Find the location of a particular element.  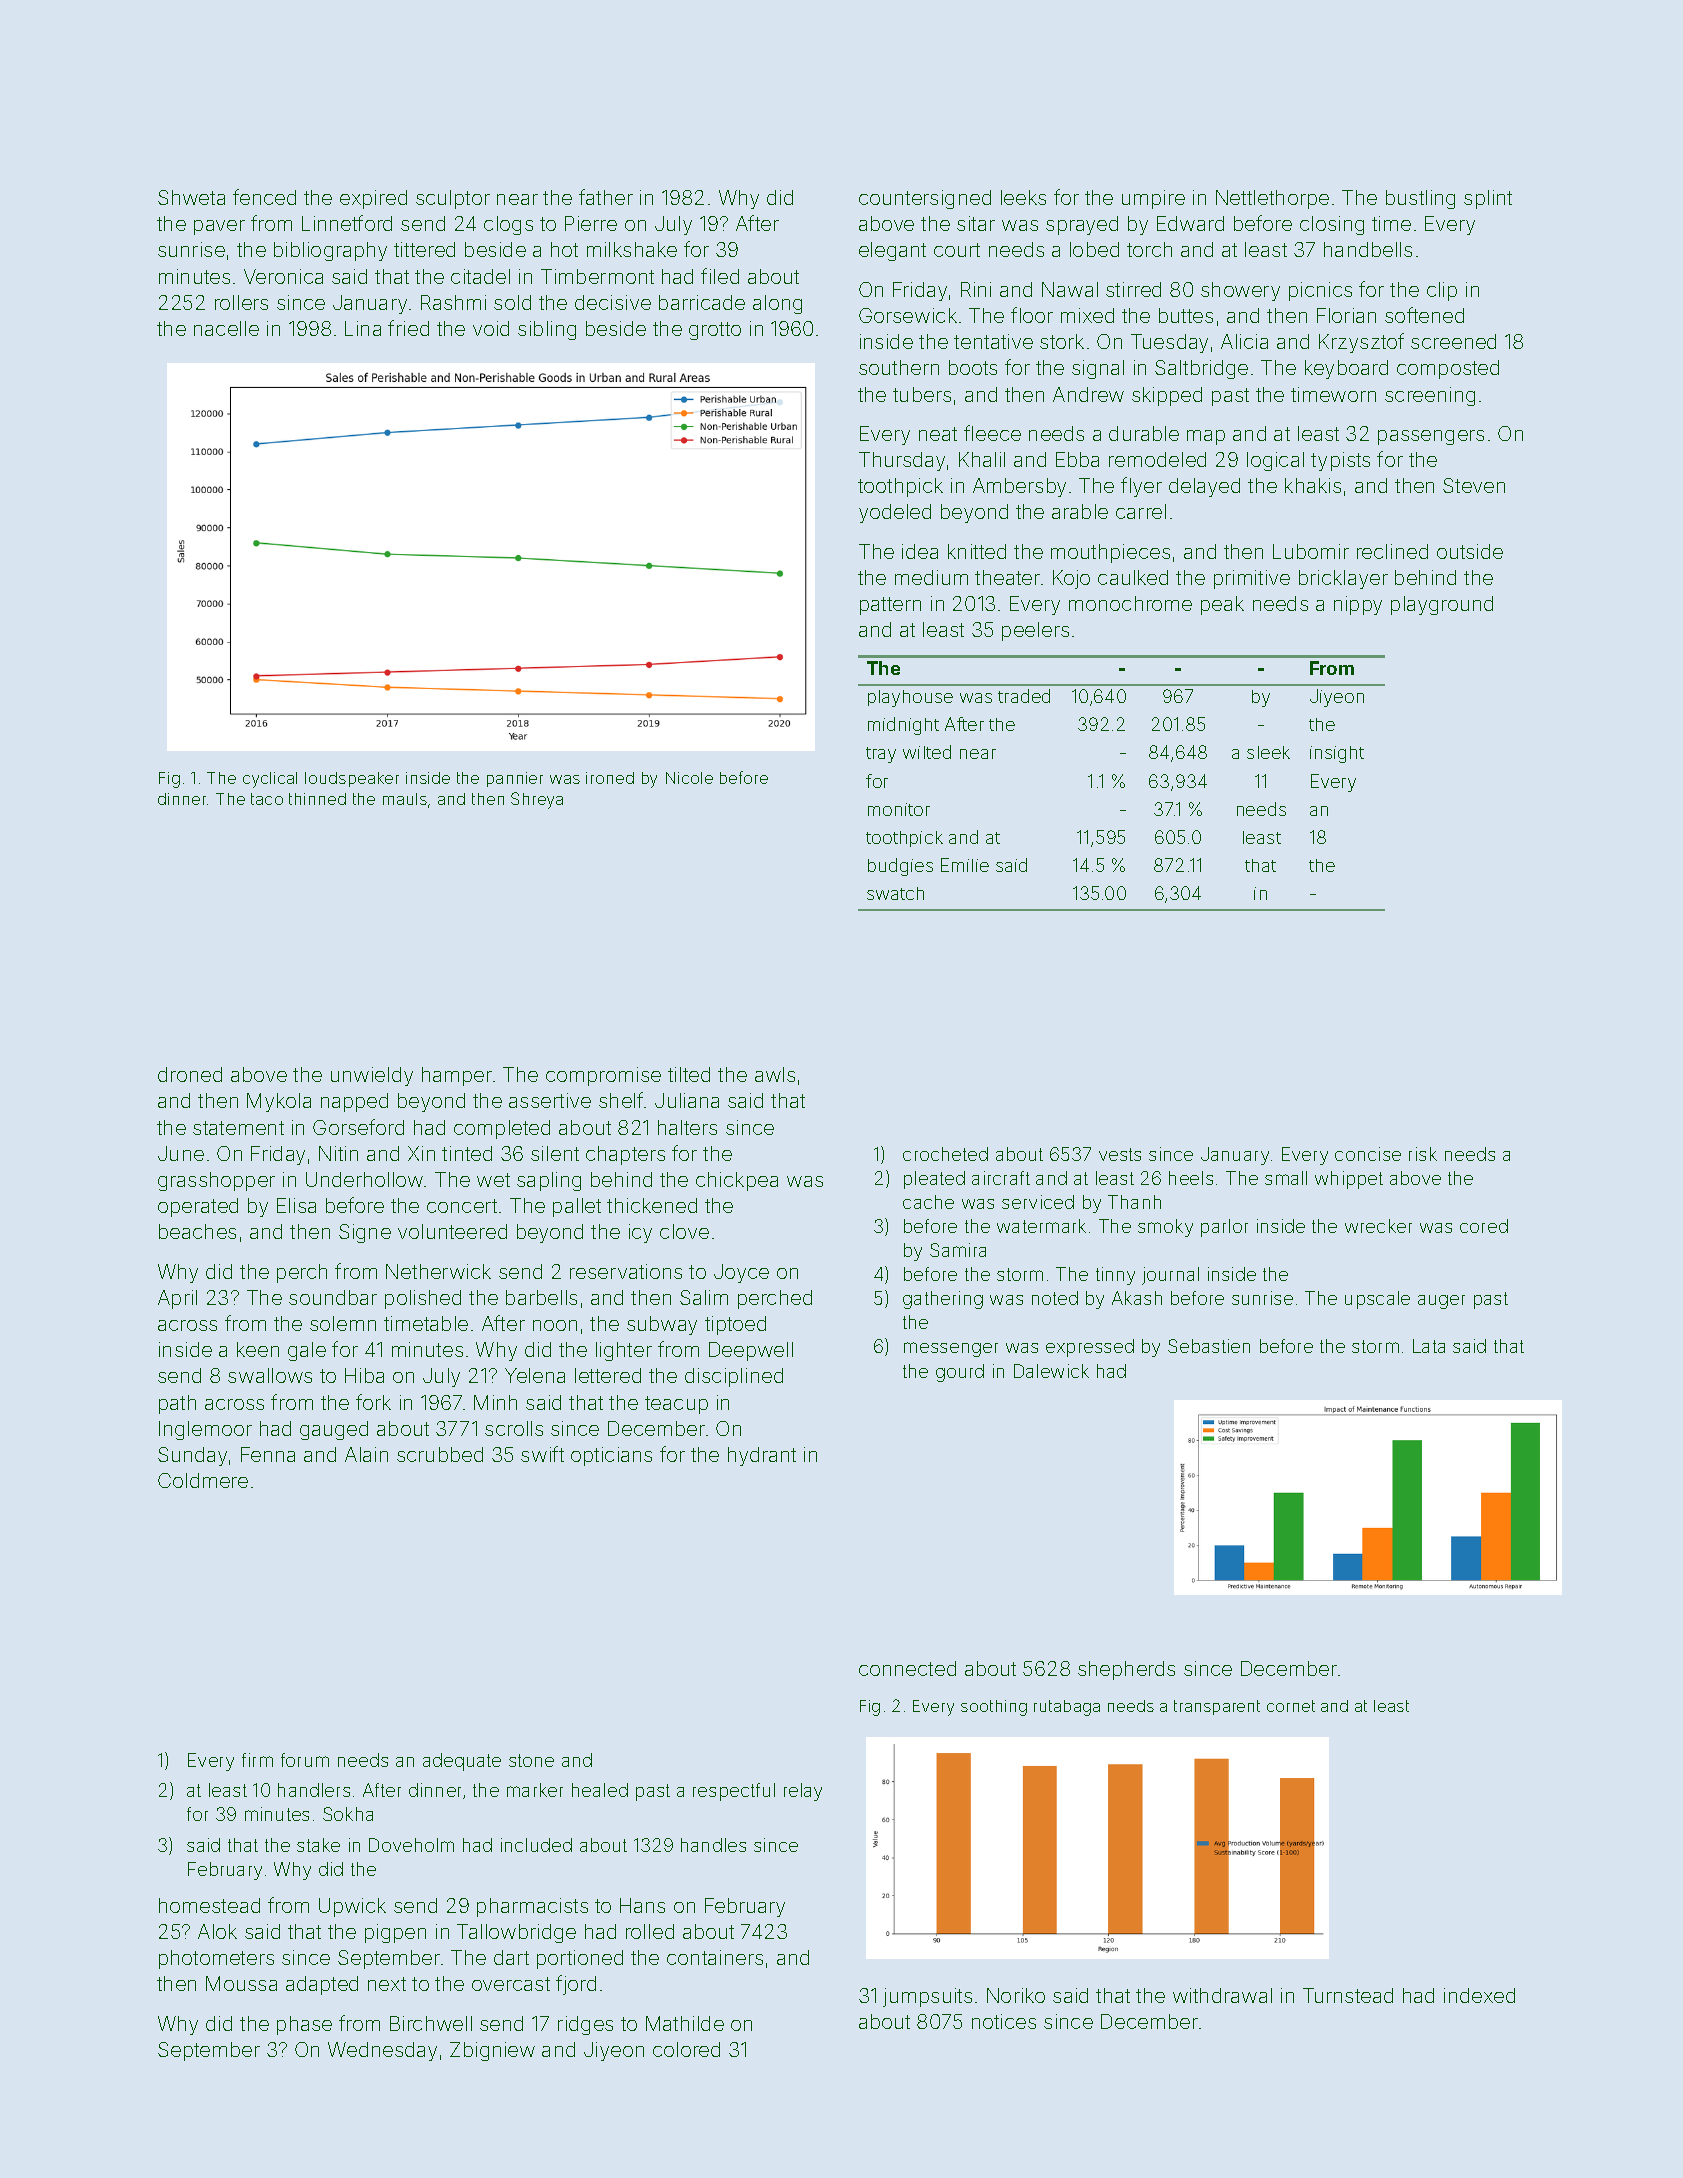

bustling is located at coordinates (1420, 199).
